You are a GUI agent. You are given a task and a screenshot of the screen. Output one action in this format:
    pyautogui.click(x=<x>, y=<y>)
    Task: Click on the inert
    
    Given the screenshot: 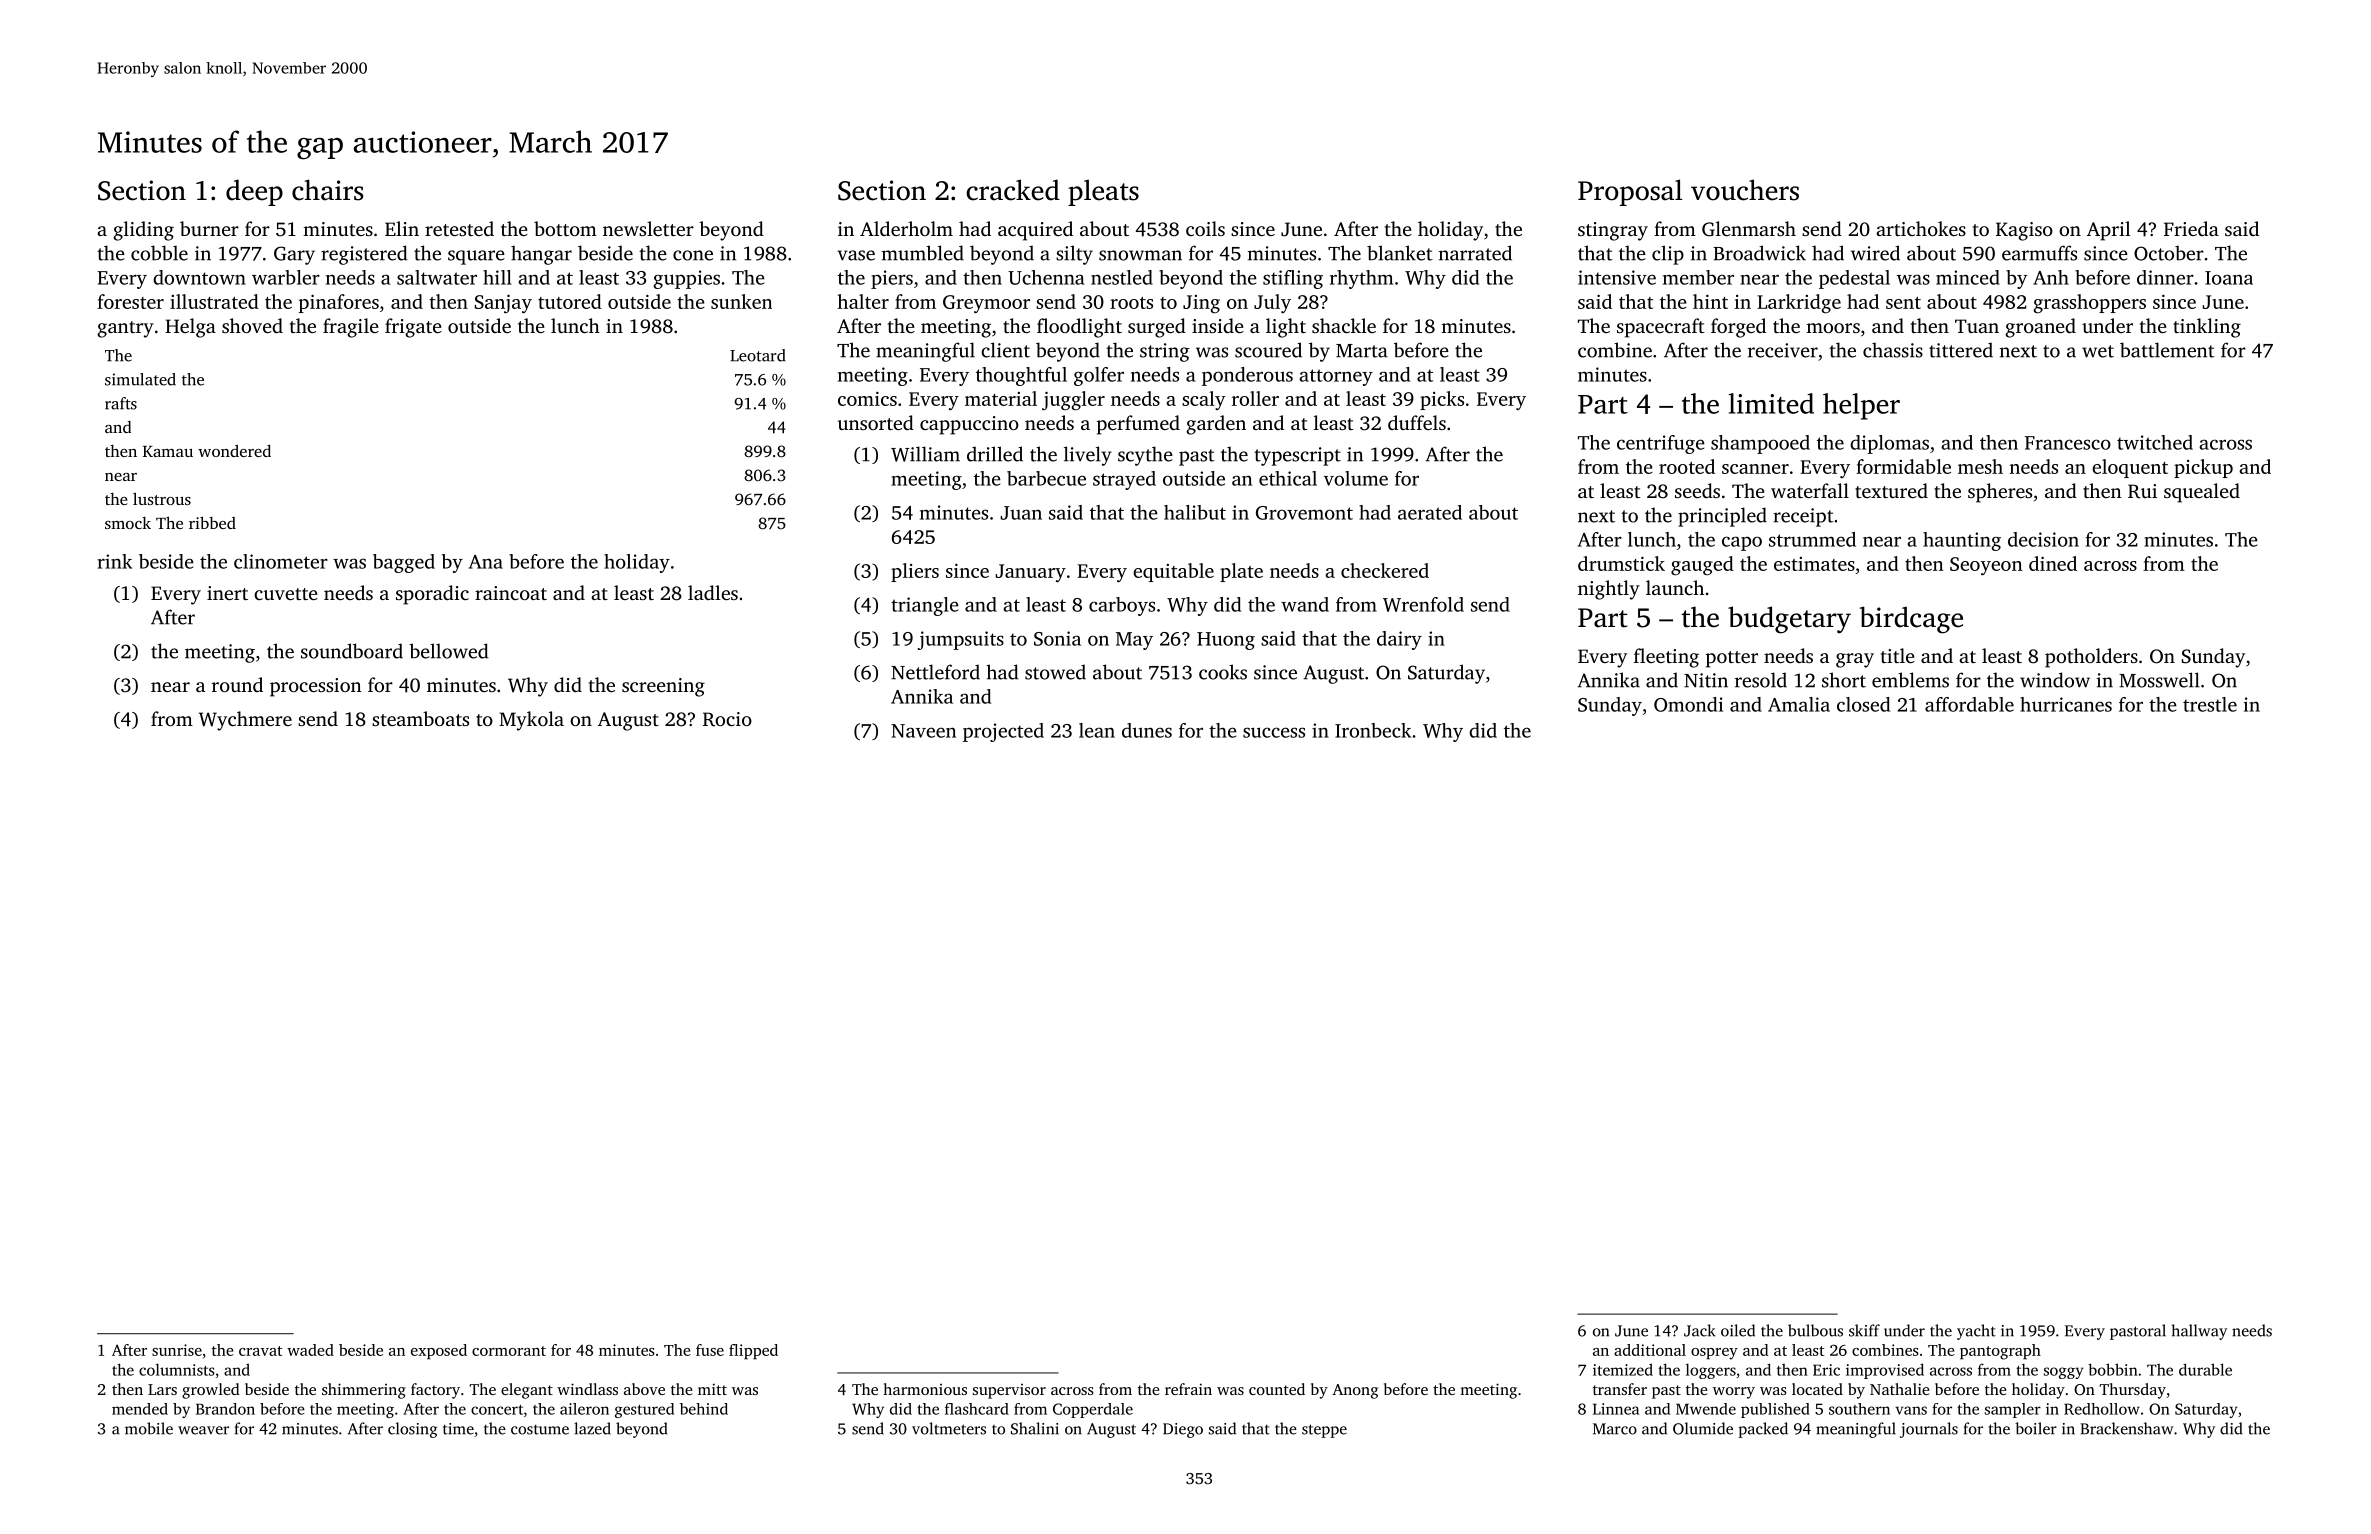 What is the action you would take?
    pyautogui.click(x=227, y=593)
